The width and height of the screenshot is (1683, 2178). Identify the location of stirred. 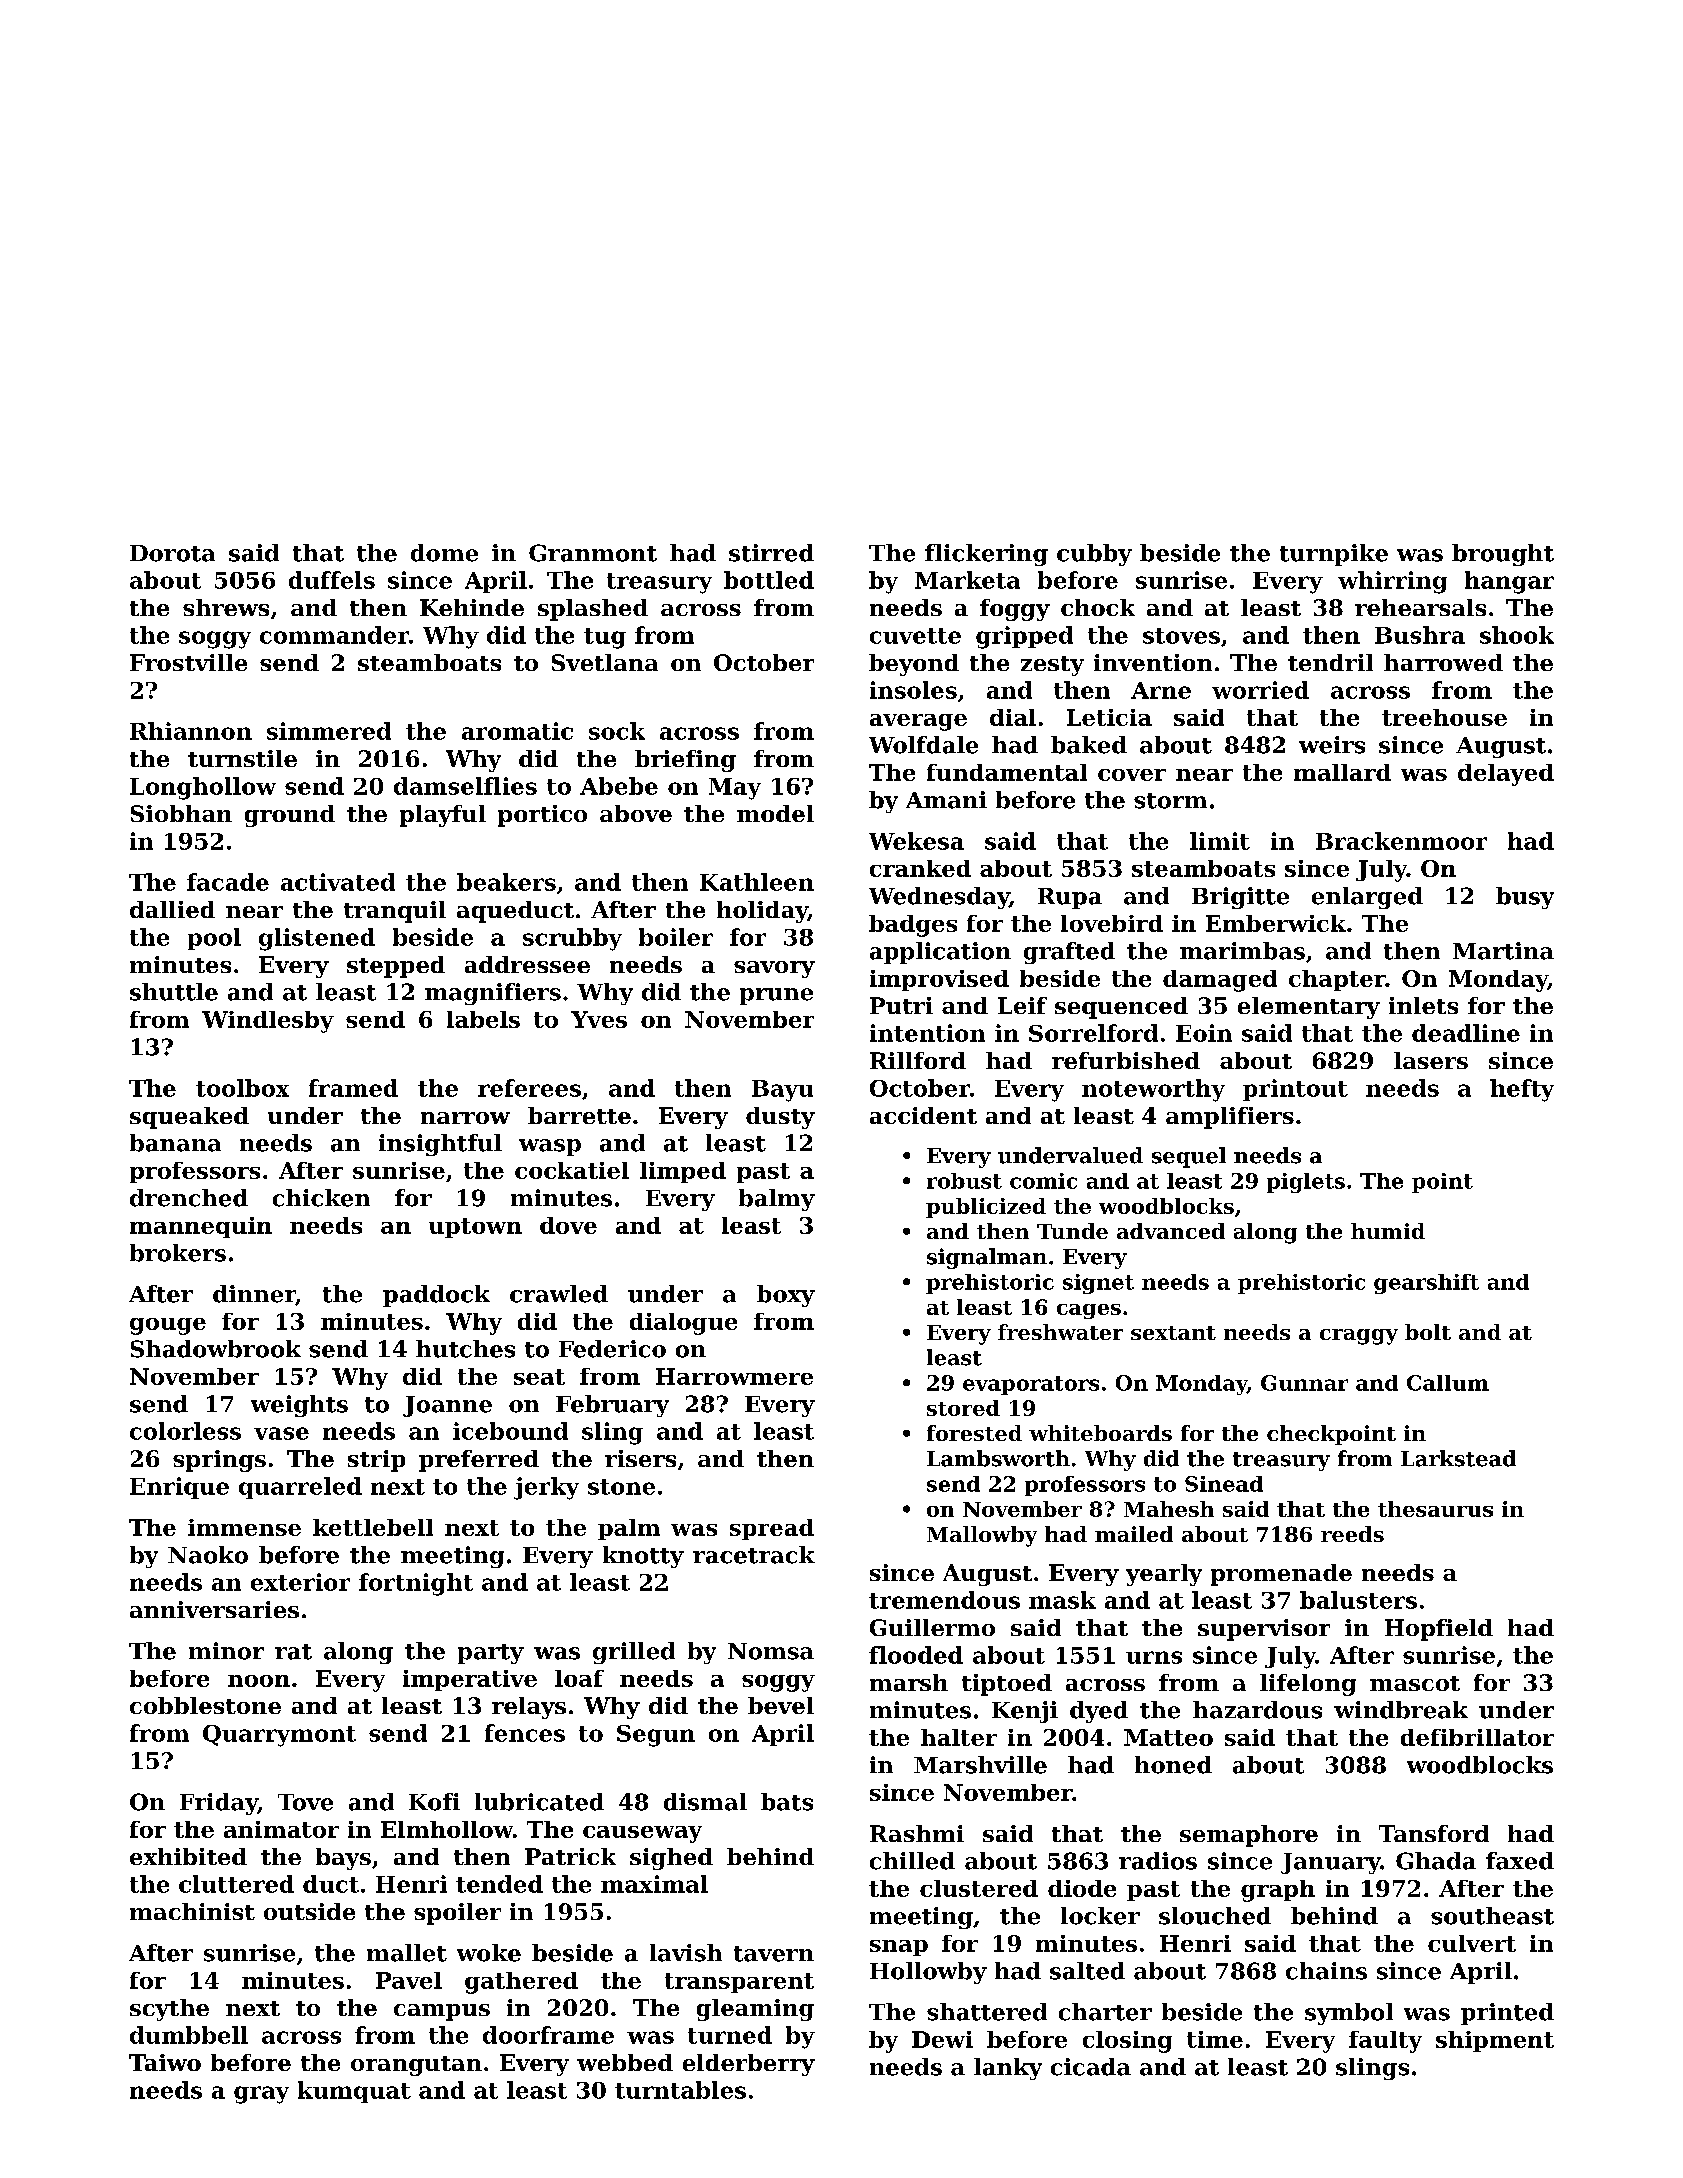
(771, 553).
